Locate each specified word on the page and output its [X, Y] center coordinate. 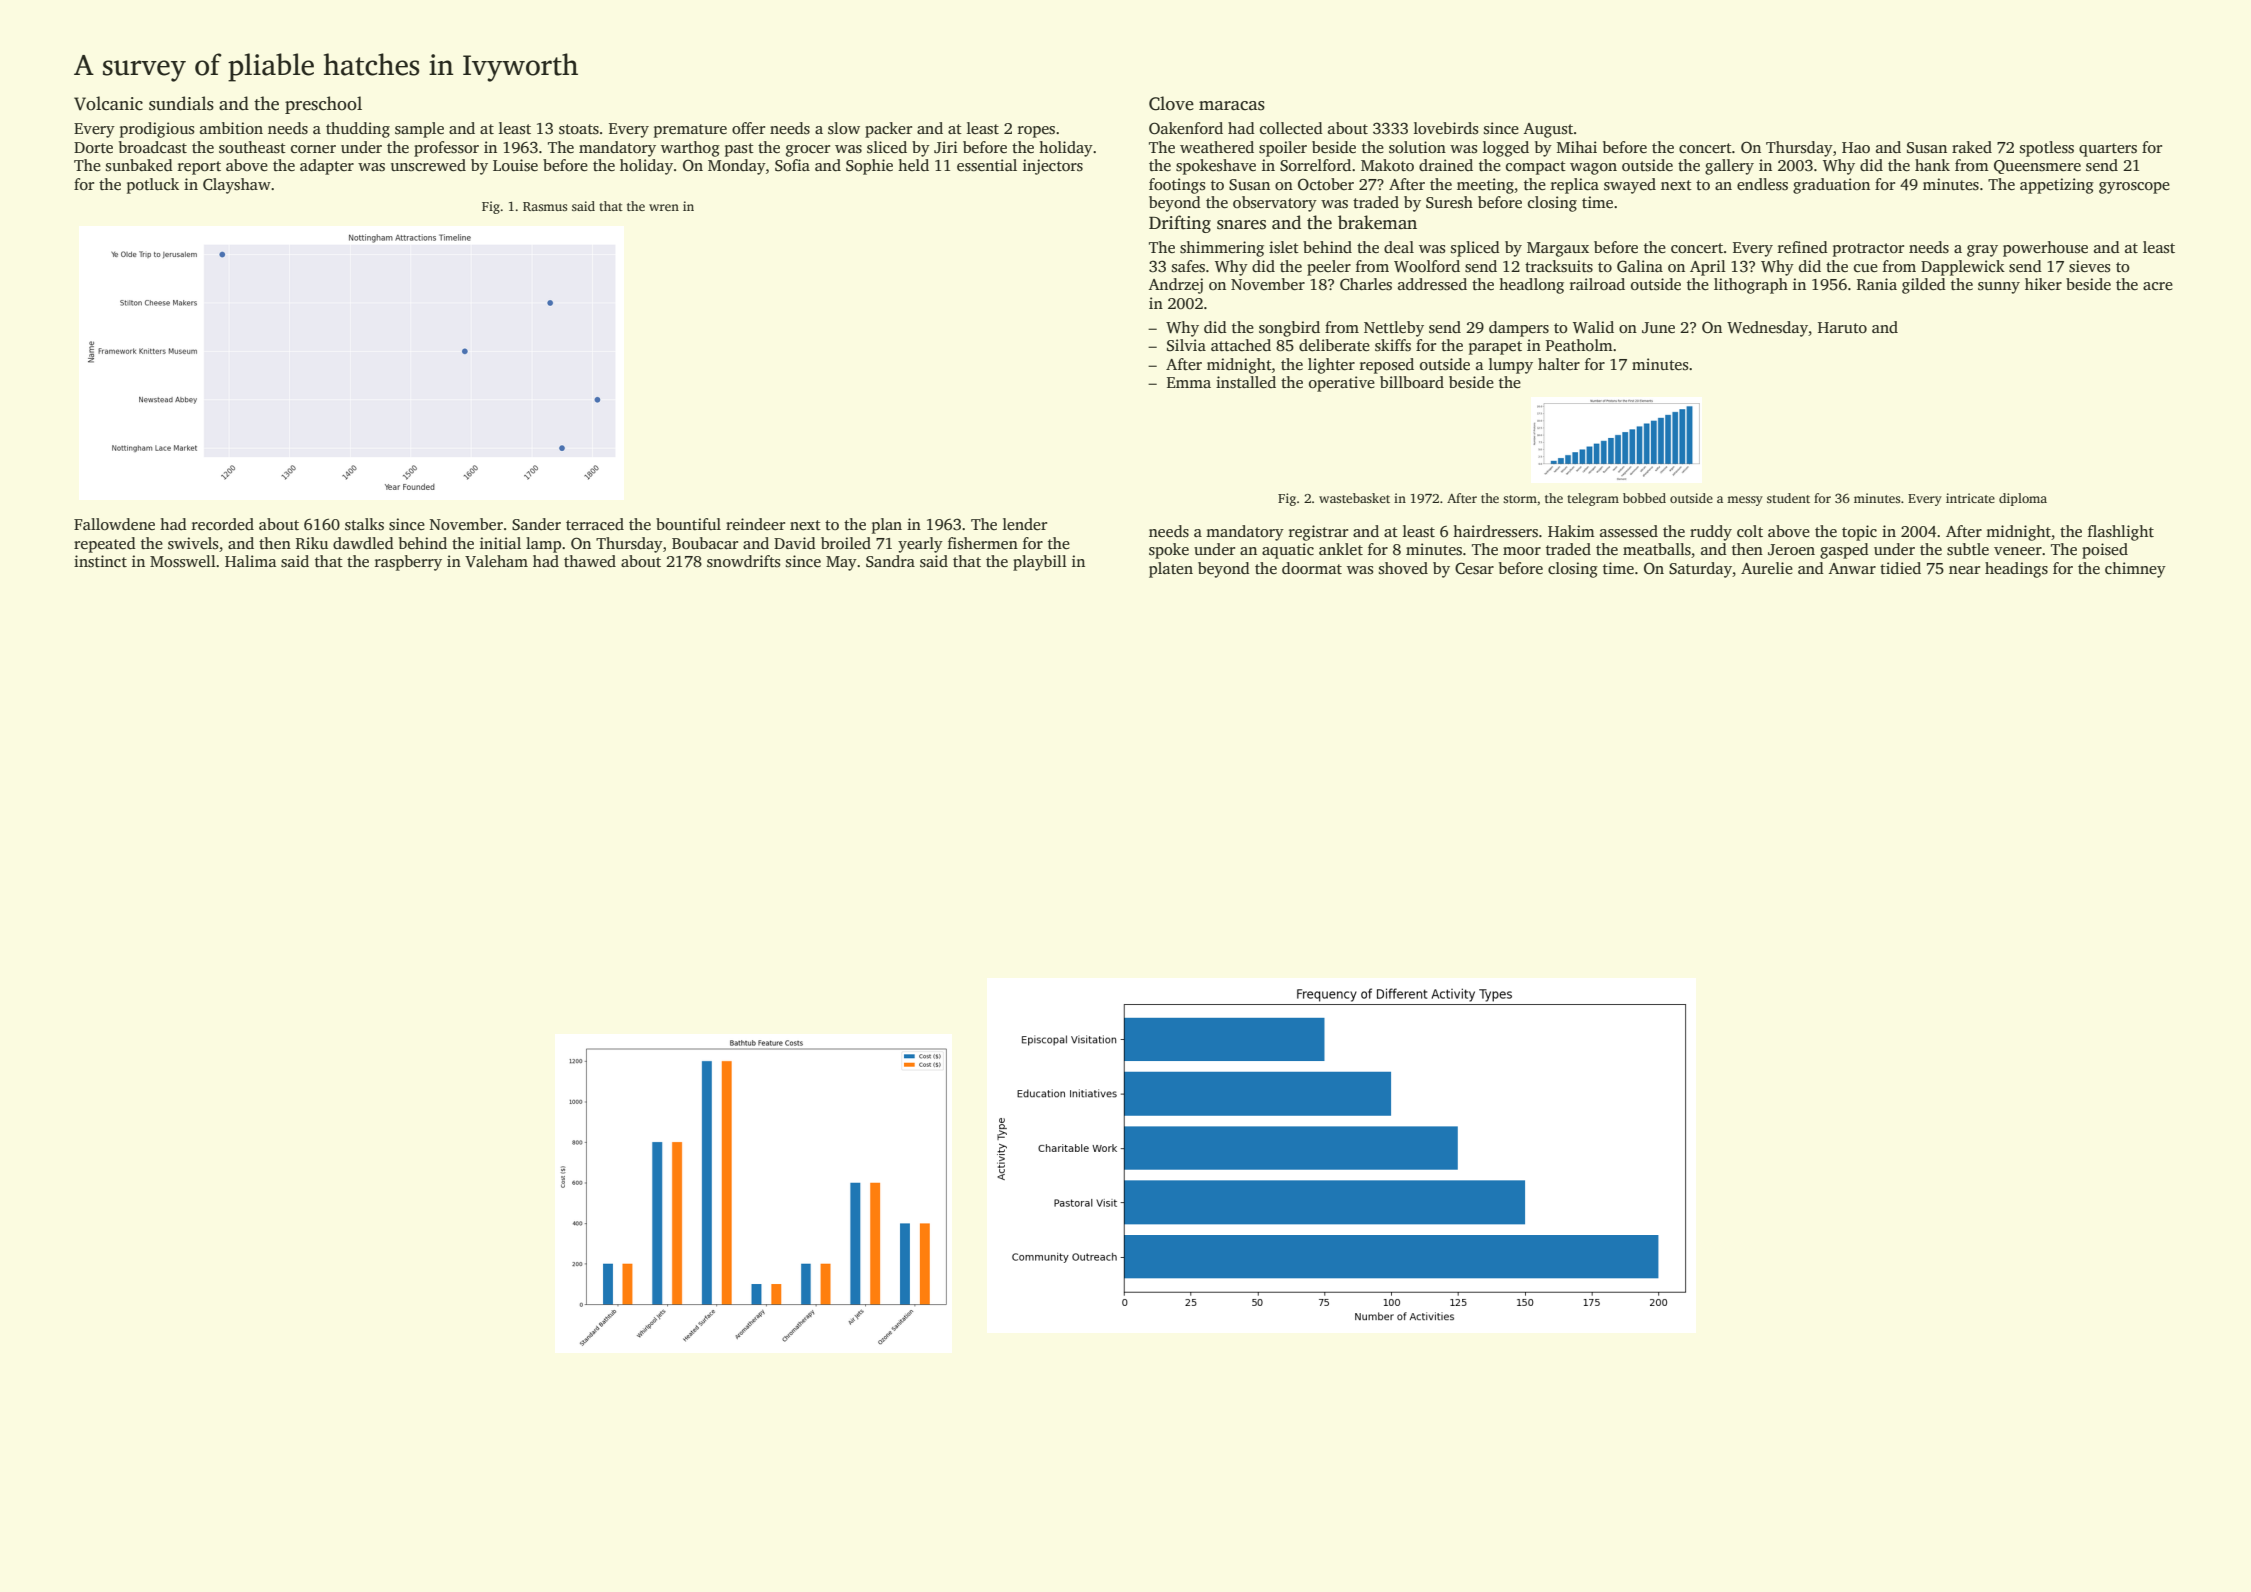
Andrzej [1175, 286]
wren [664, 207]
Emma [1189, 382]
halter [1559, 364]
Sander [536, 524]
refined [1803, 247]
